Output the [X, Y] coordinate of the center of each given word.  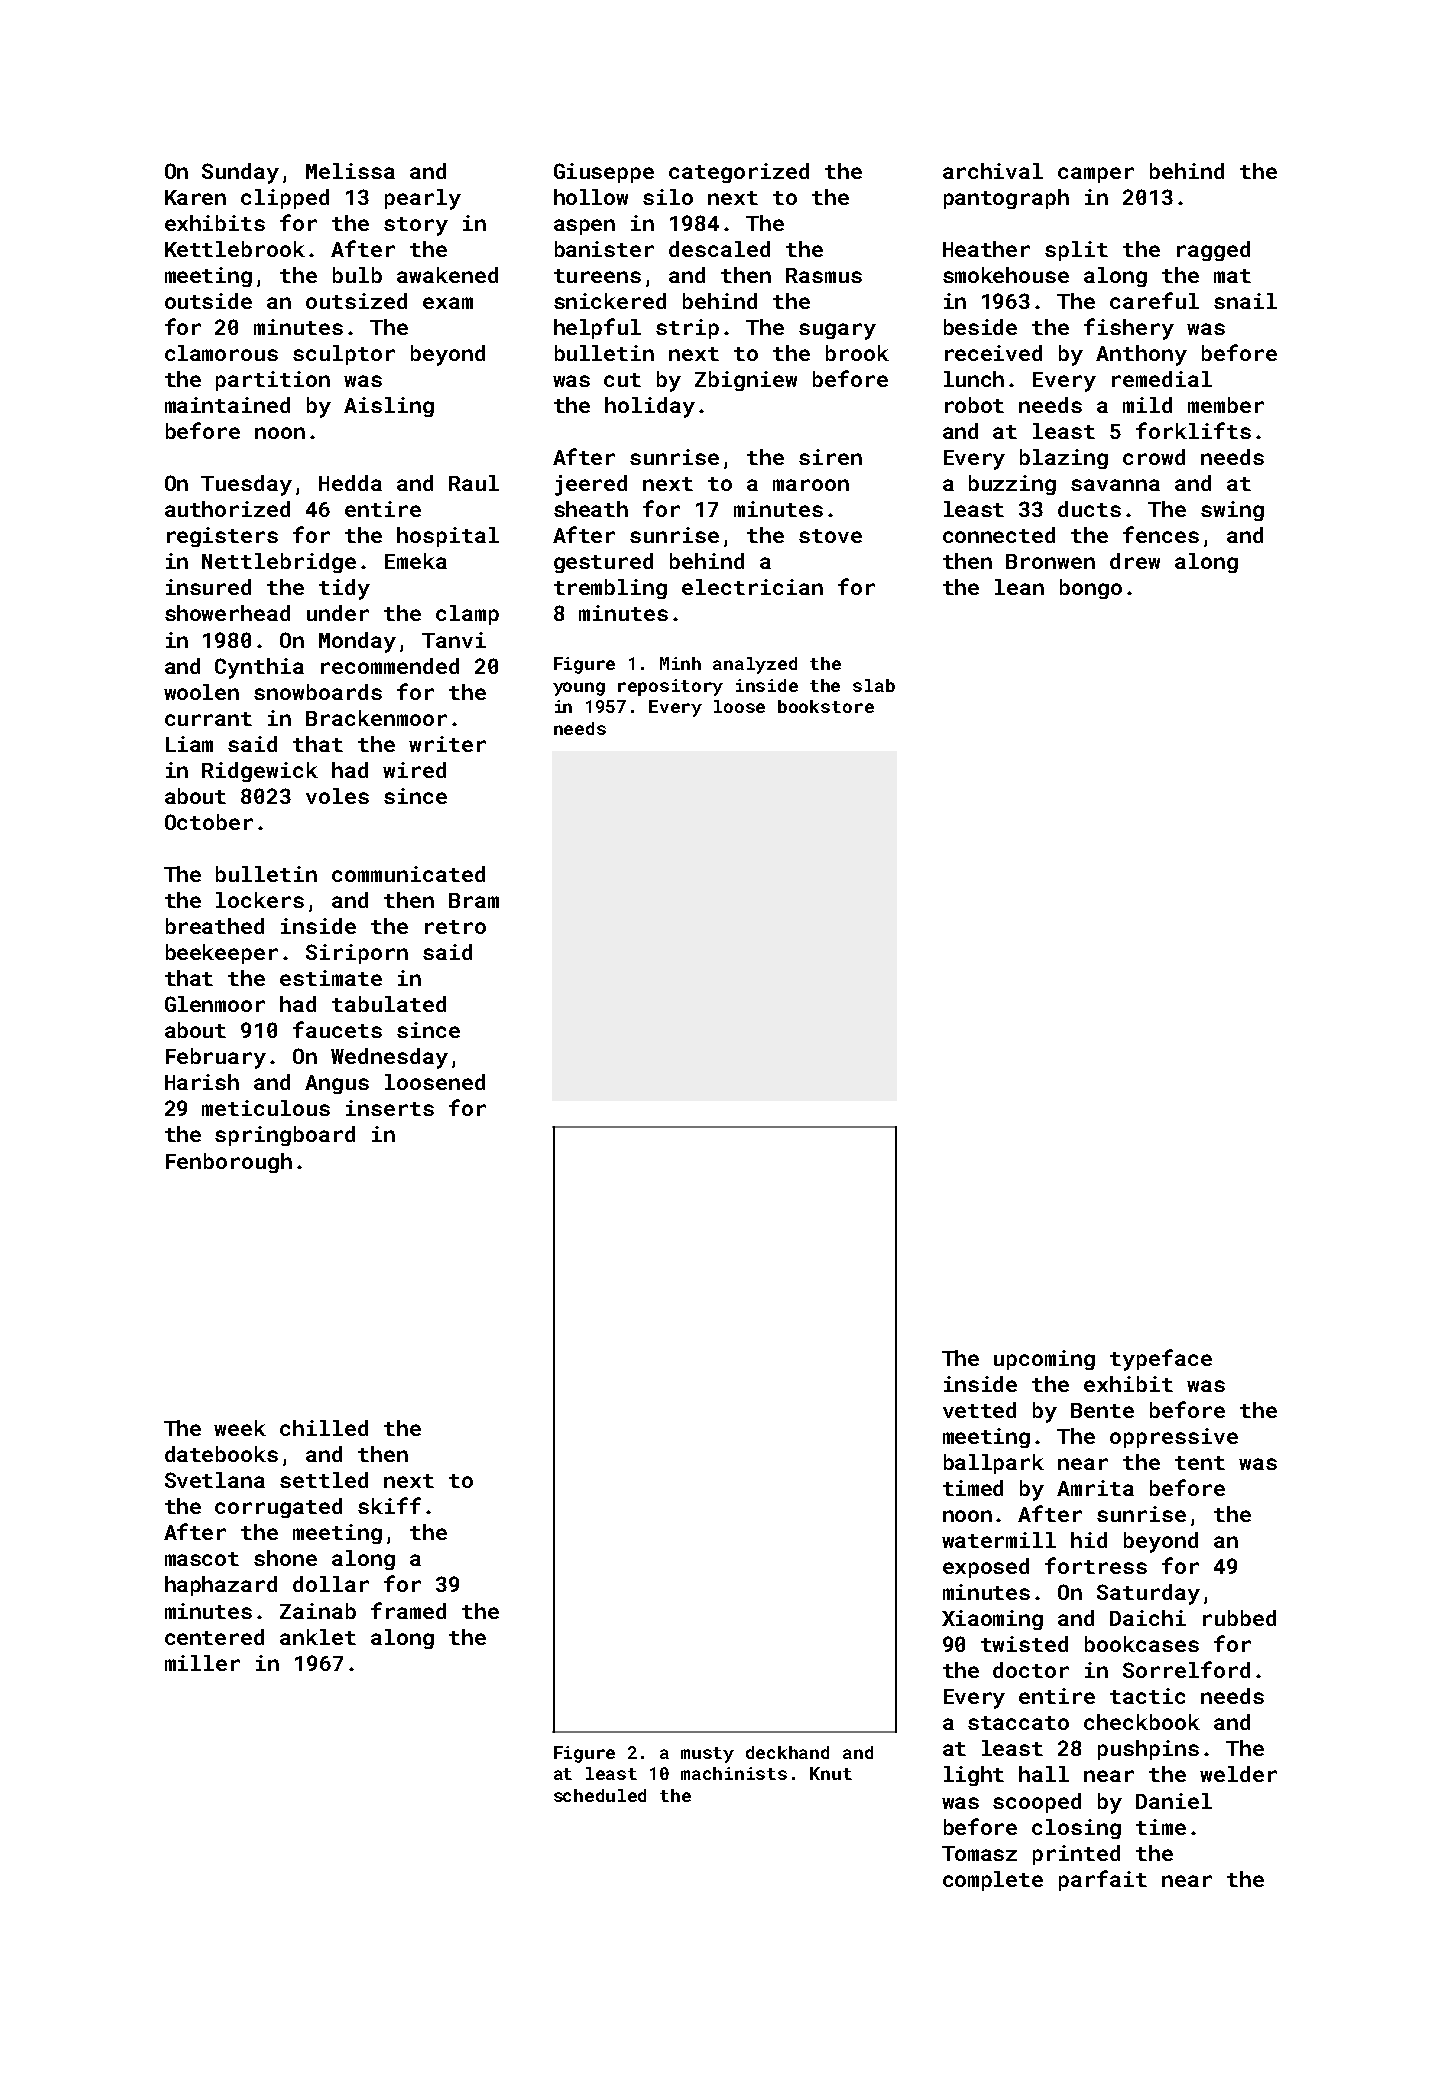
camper [1096, 175]
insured [208, 587]
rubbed [1239, 1618]
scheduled [600, 1795]
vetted [979, 1410]
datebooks [221, 1454]
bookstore [826, 706]
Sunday [240, 173]
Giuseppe [604, 173]
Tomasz [979, 1853]
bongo [1091, 589]
